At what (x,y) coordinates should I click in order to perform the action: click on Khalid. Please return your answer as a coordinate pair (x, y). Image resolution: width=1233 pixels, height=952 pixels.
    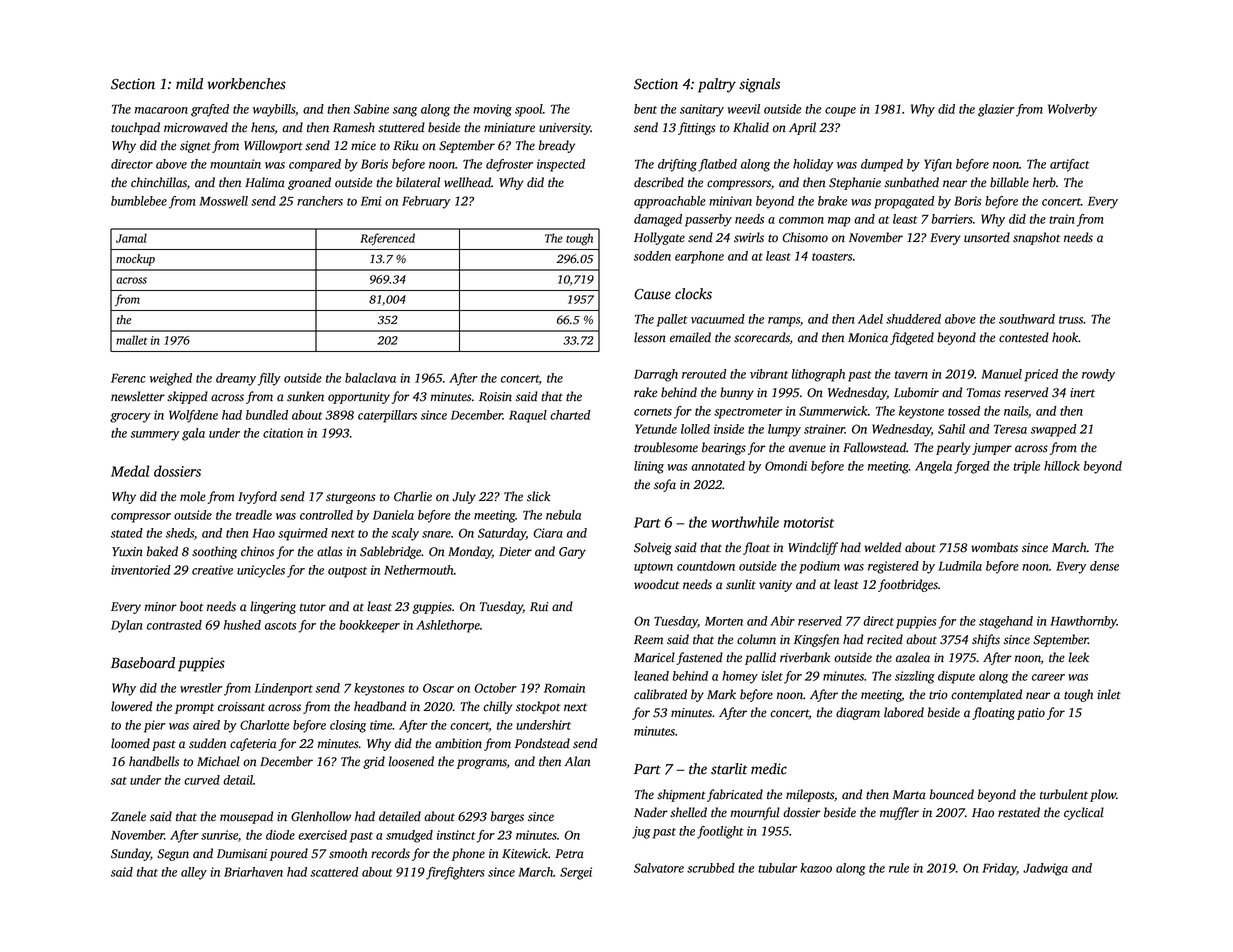
    Looking at the image, I should click on (751, 127).
